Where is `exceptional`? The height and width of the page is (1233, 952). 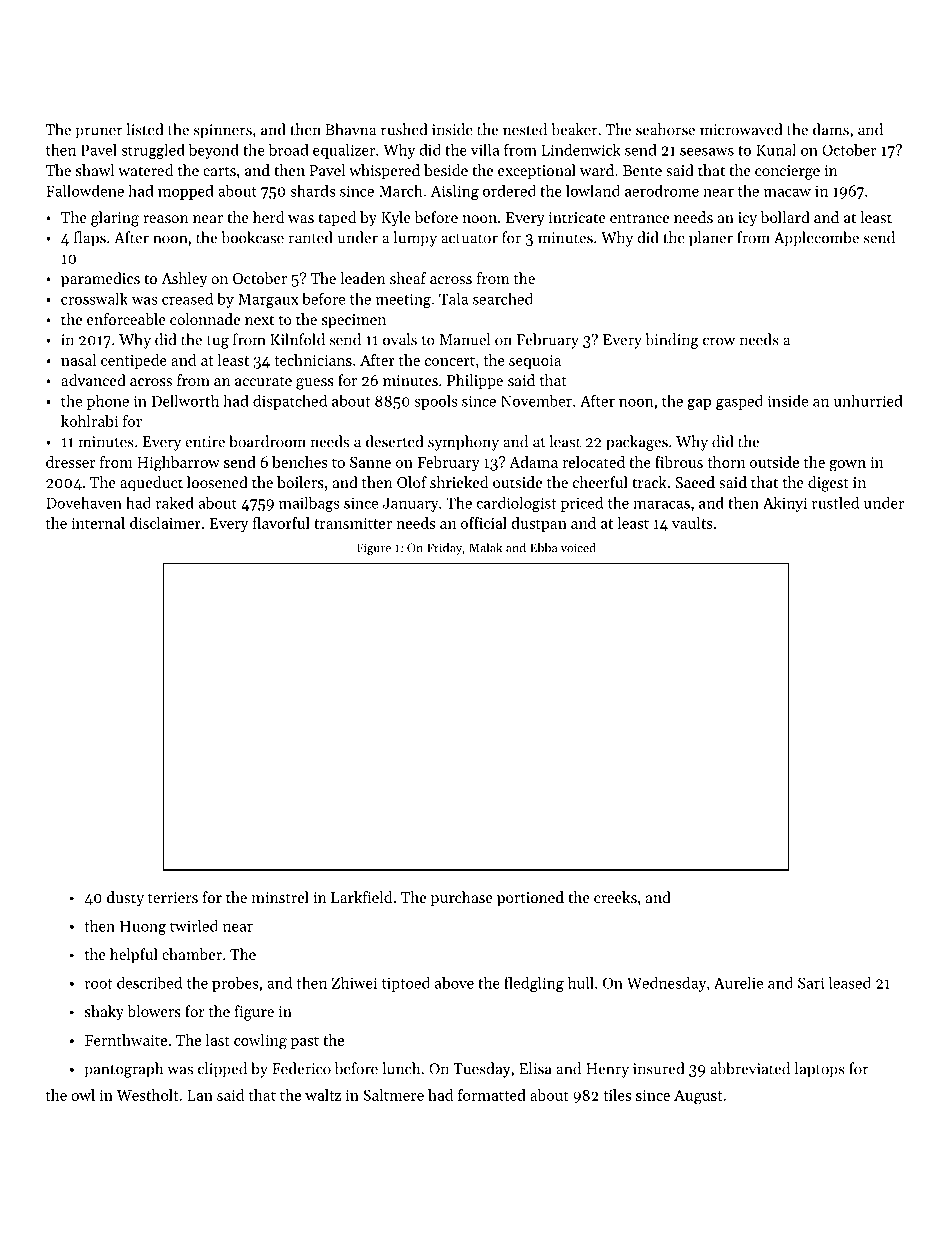 exceptional is located at coordinates (537, 171).
